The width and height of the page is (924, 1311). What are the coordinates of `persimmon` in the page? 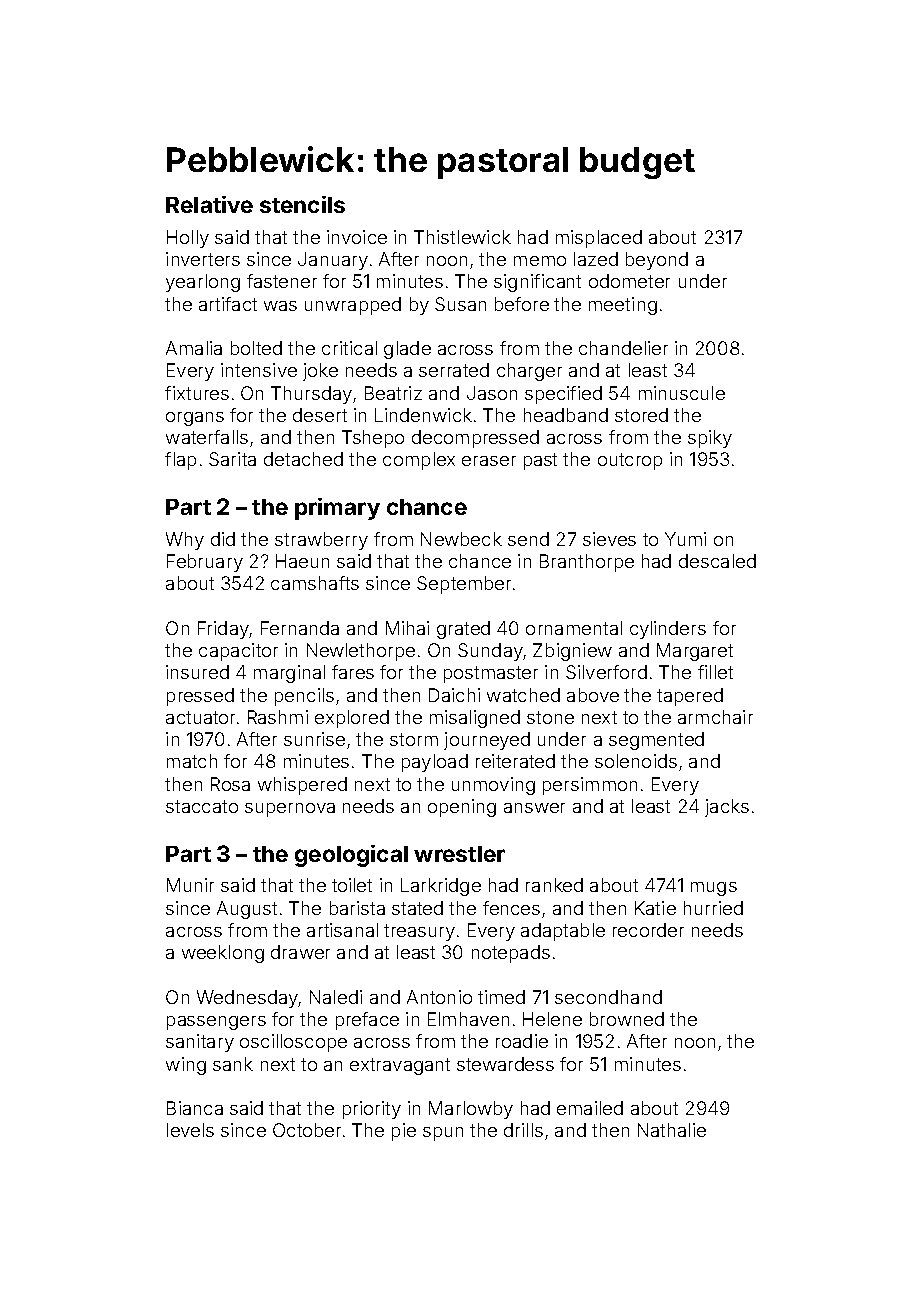 It's located at (590, 786).
